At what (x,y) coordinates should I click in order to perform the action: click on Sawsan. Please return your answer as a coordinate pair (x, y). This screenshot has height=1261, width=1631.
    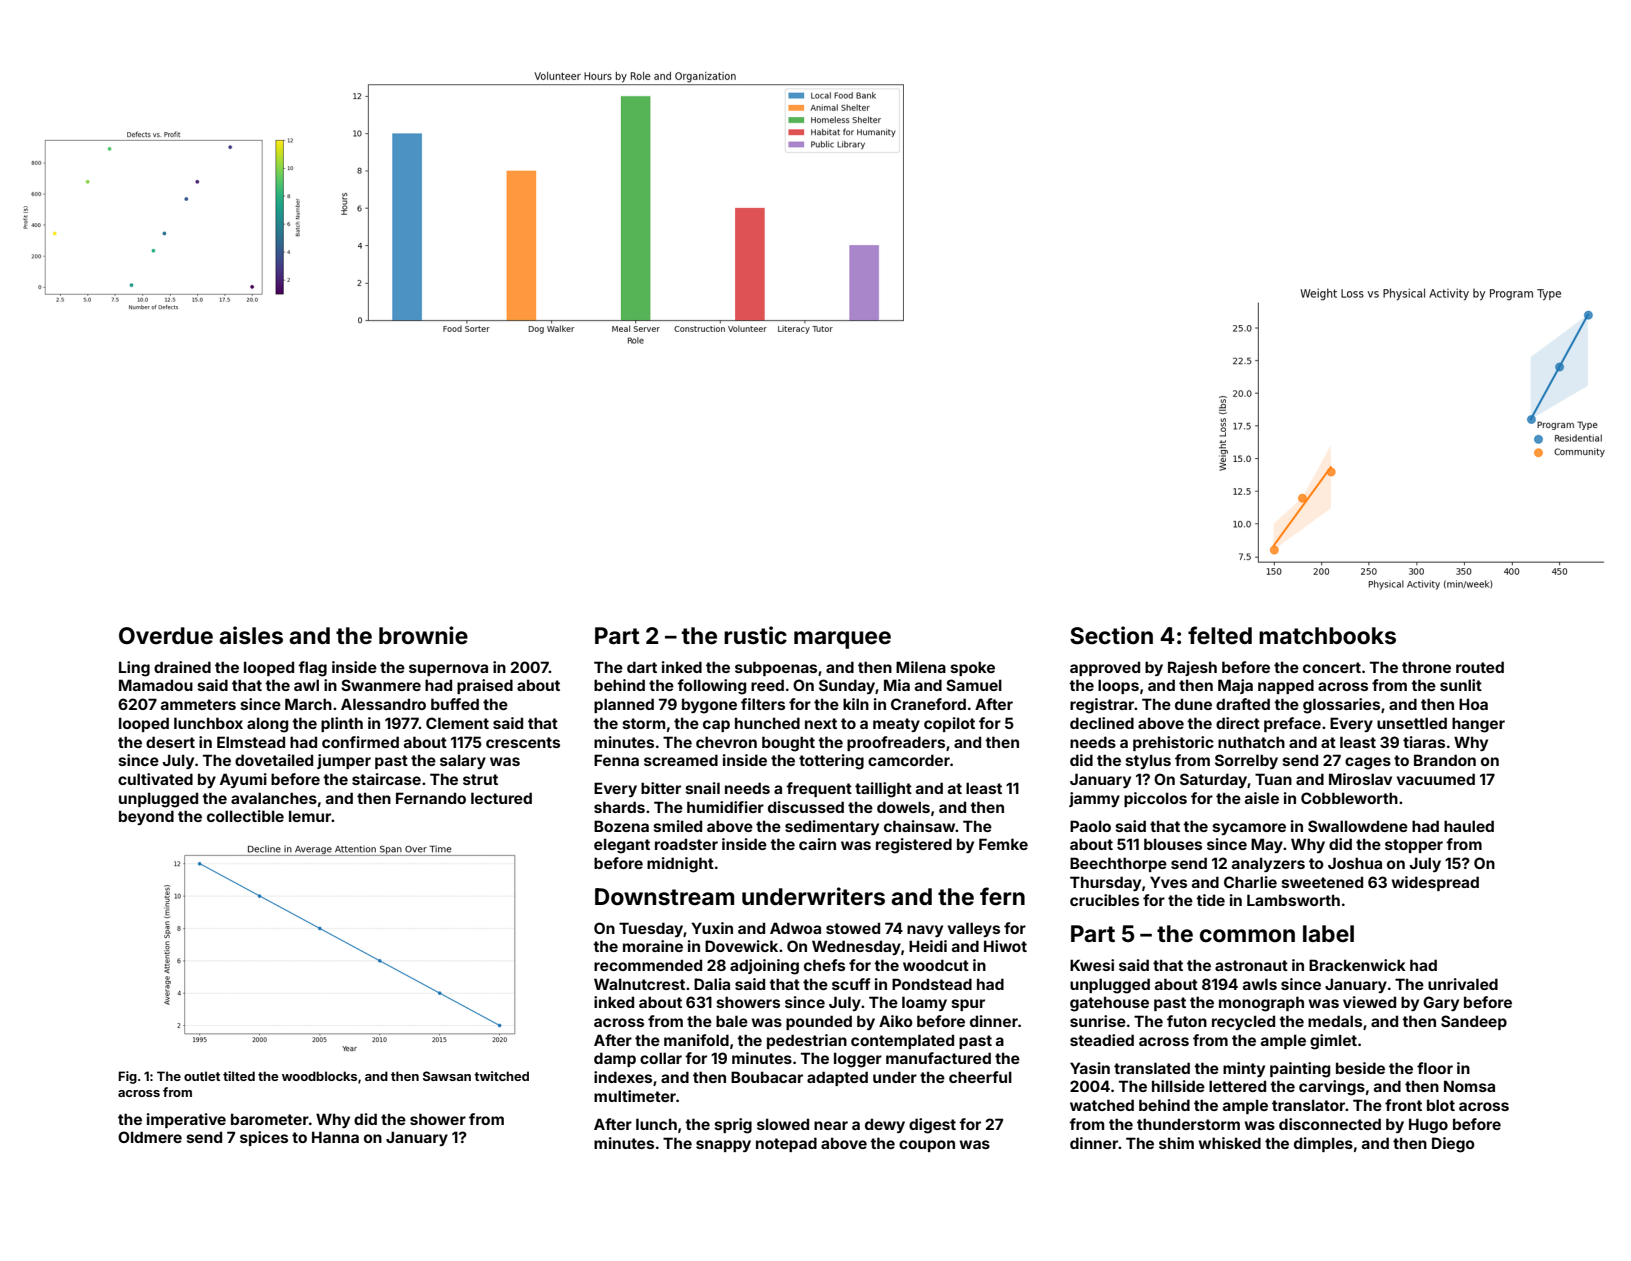
    Looking at the image, I should click on (447, 1076).
